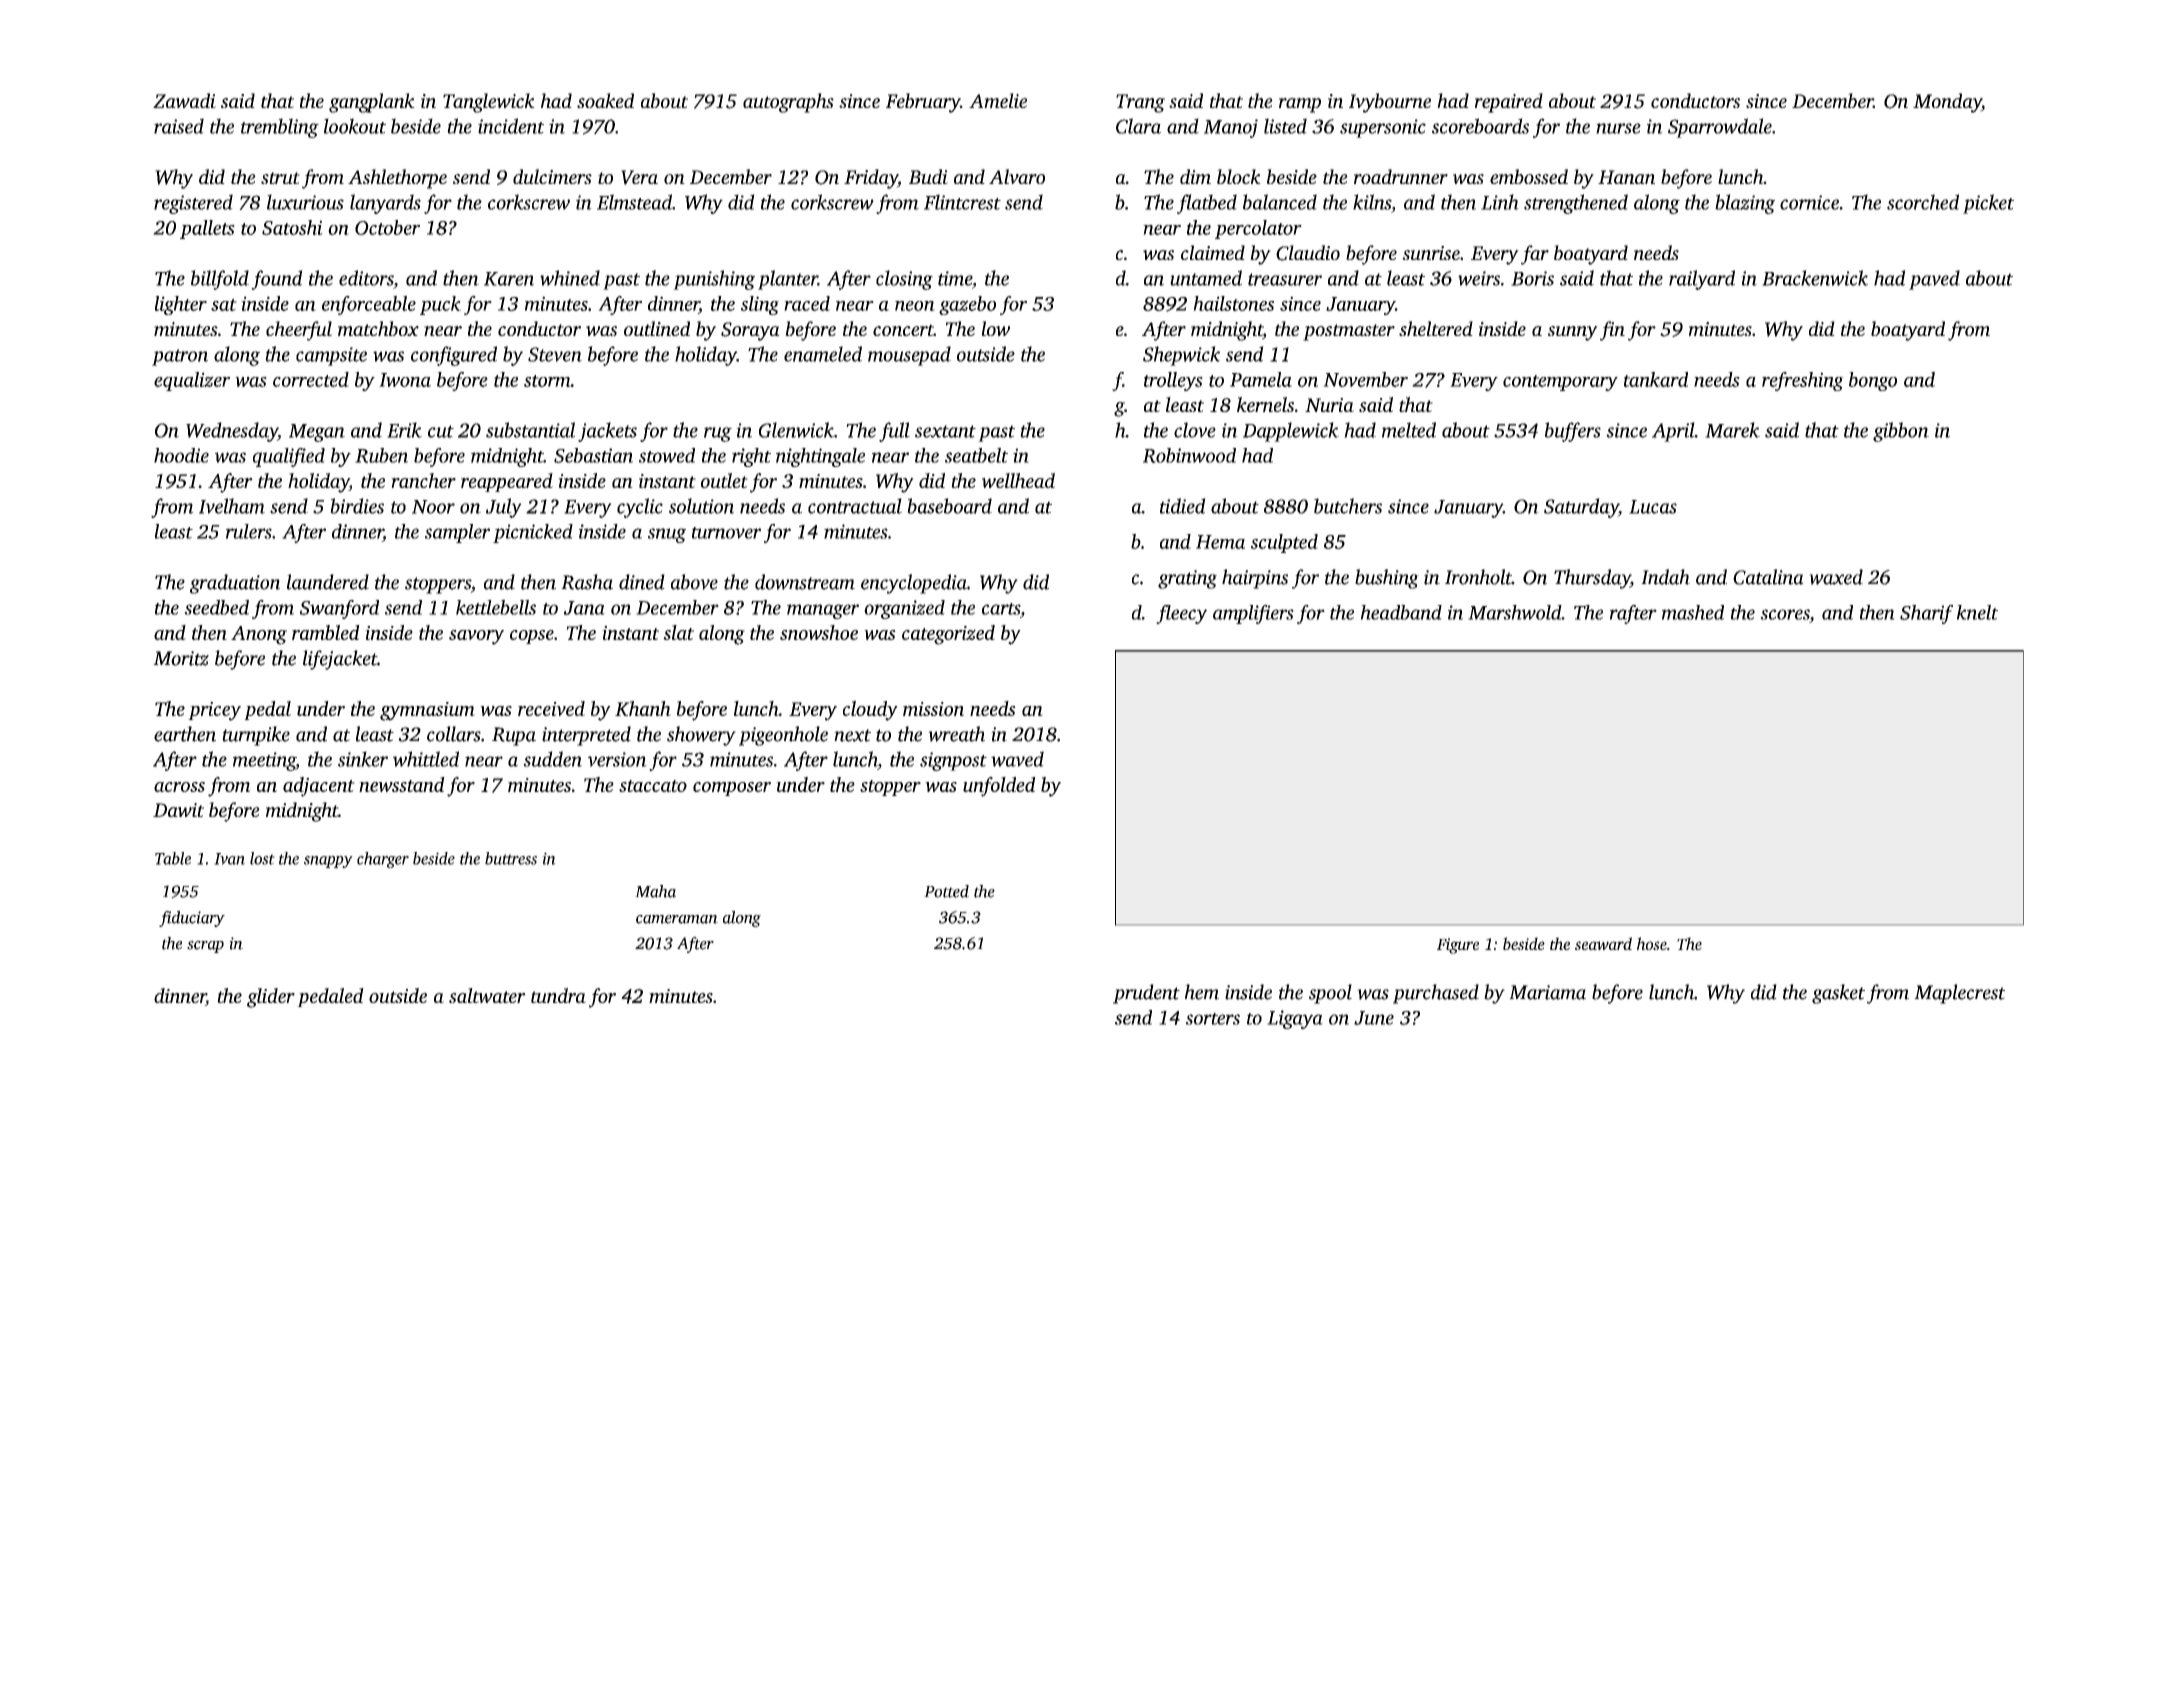 This screenshot has height=1683, width=2178. Describe the element at coordinates (1255, 579) in the screenshot. I see `hairpins` at that location.
